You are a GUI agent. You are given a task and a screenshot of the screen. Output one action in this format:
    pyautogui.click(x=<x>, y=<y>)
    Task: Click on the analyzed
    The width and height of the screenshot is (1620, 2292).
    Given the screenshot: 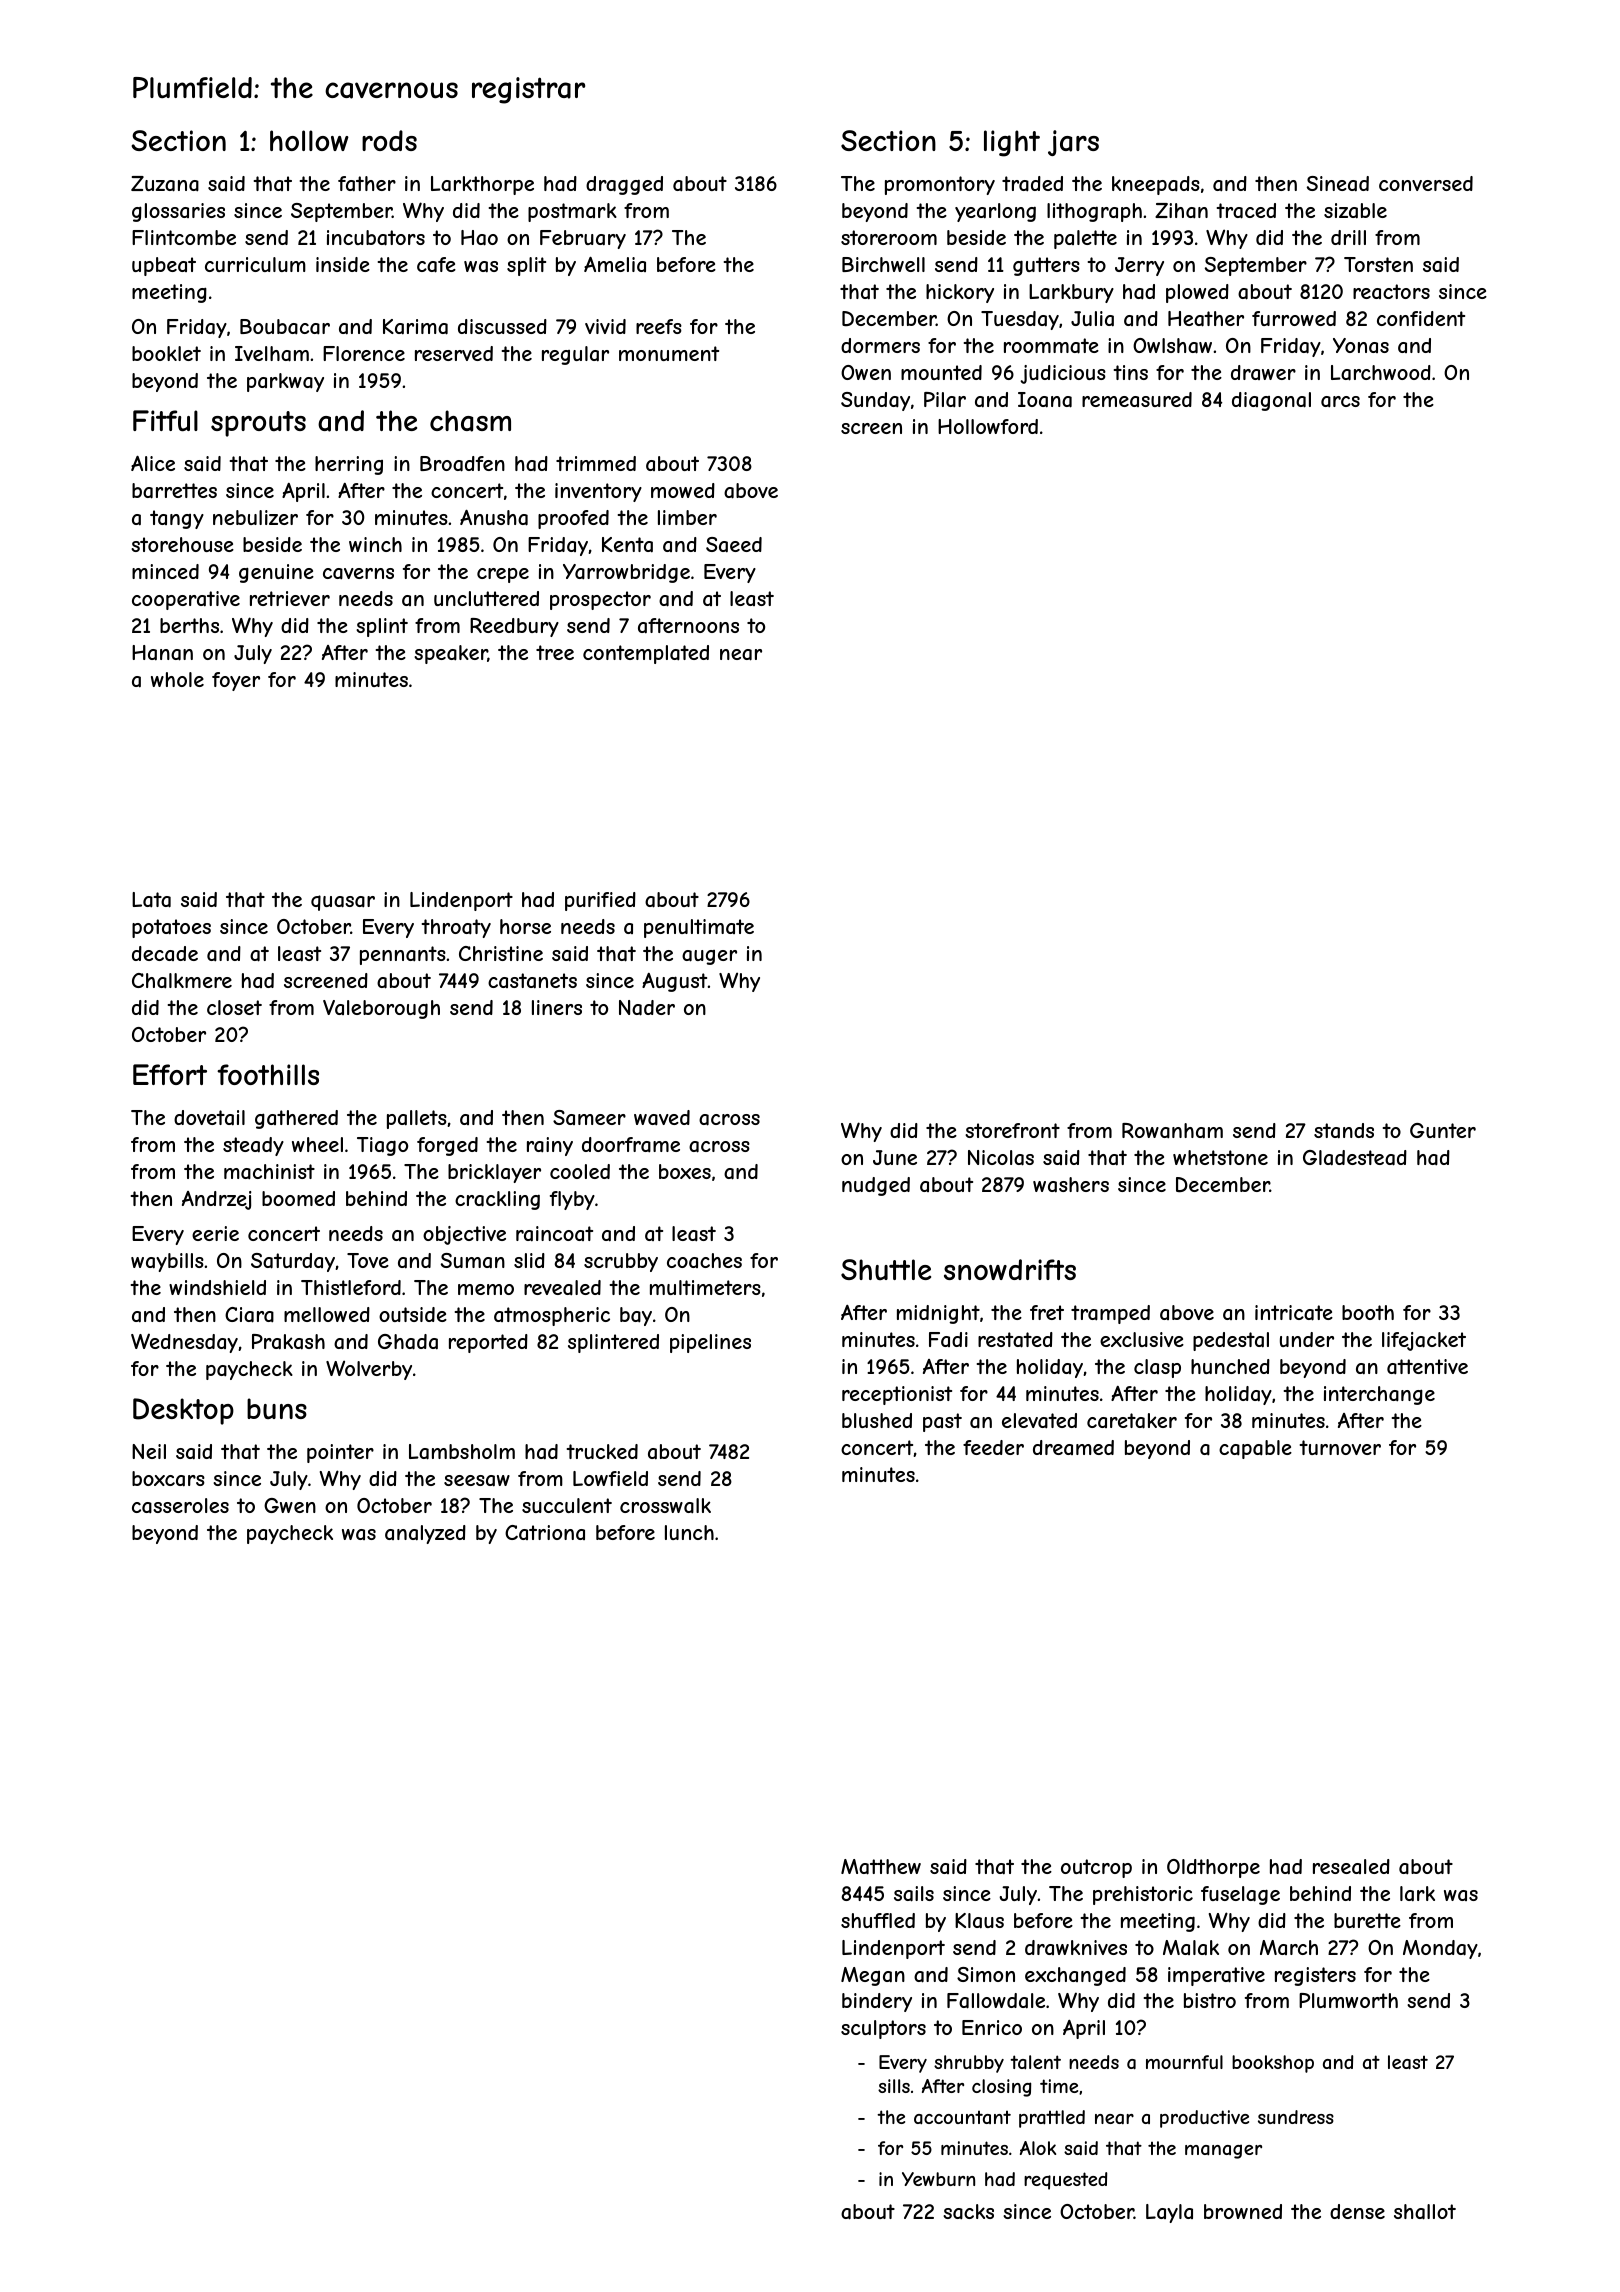 What is the action you would take?
    pyautogui.click(x=425, y=1534)
